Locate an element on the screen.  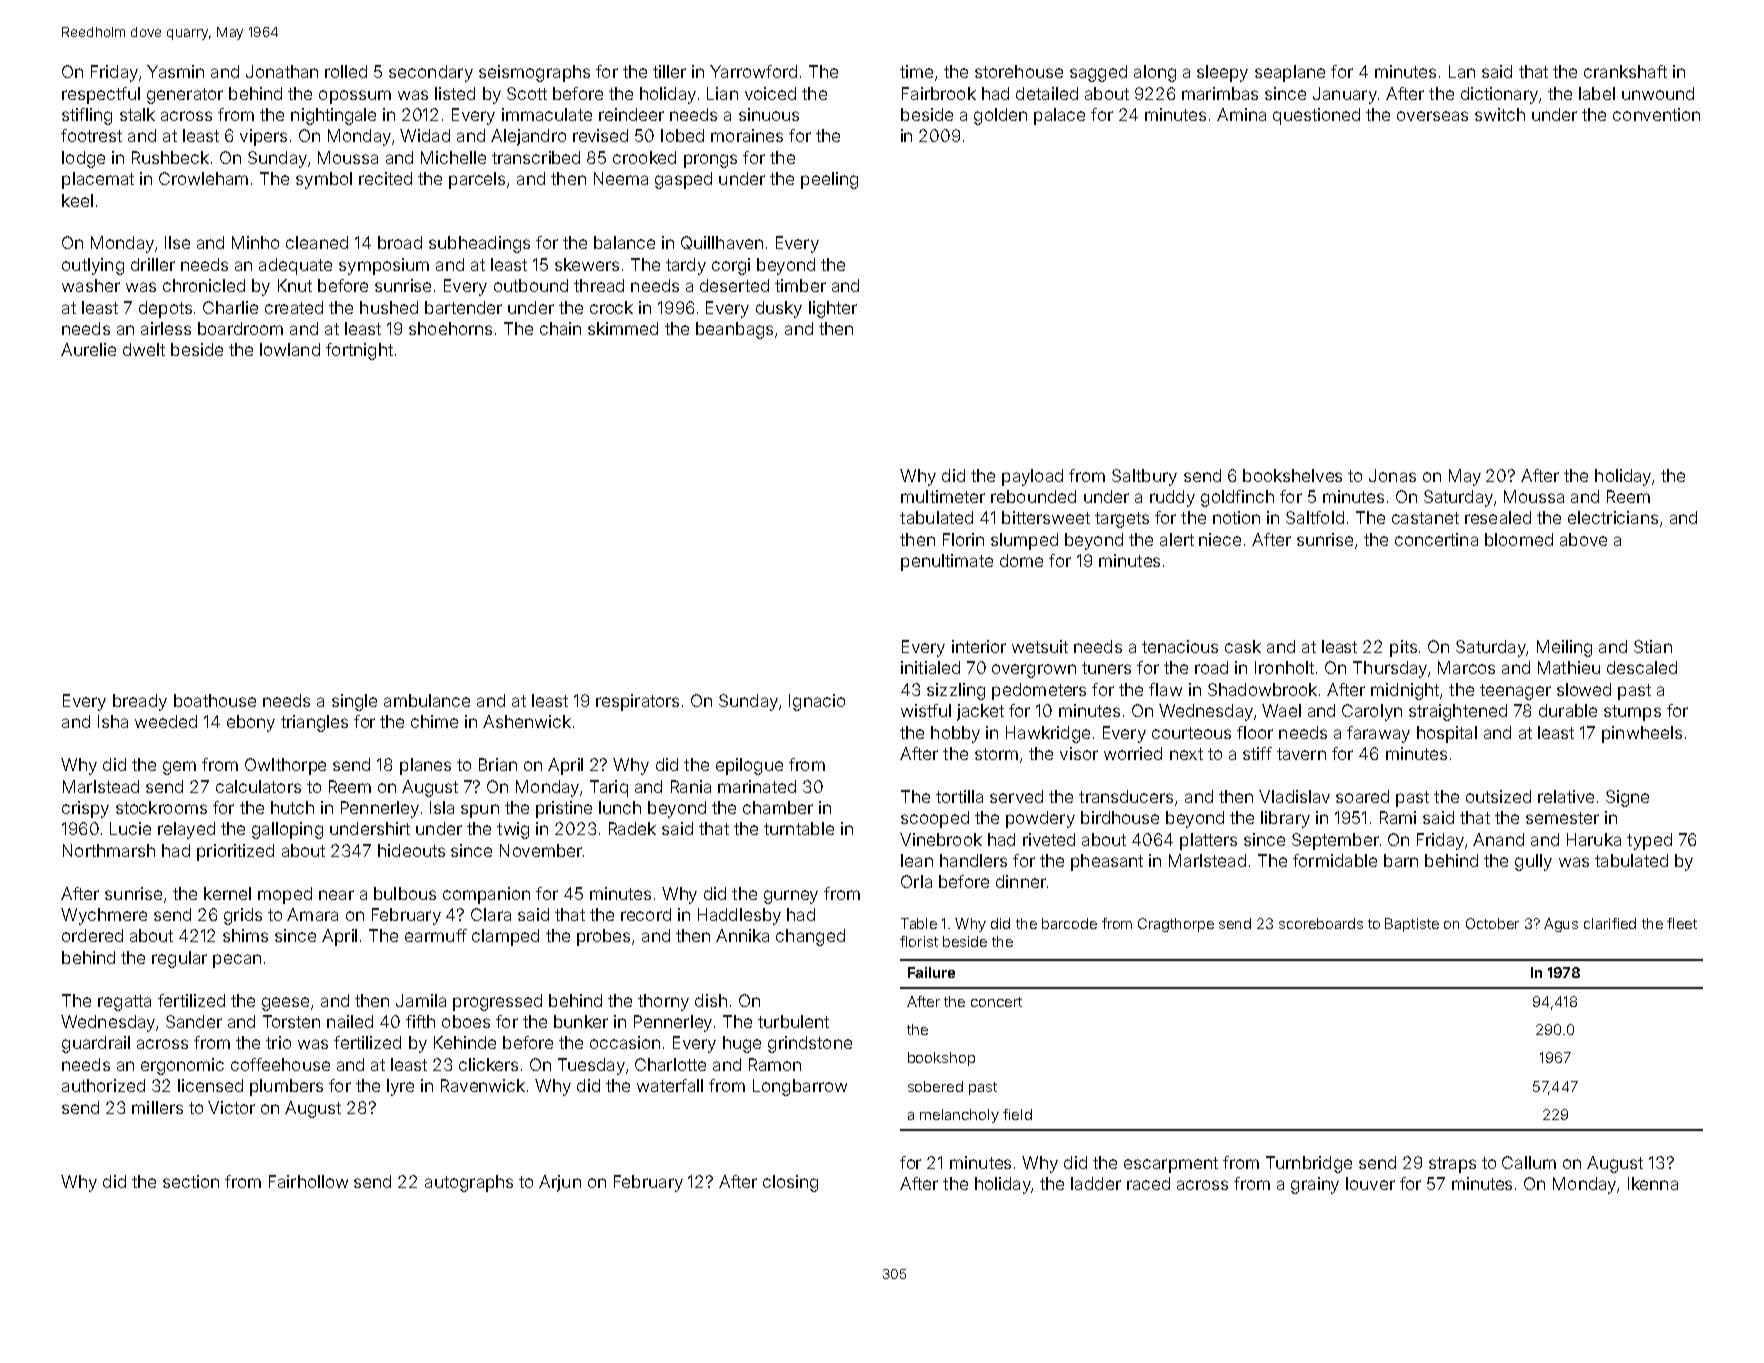
Yarrowford is located at coordinates (753, 71).
